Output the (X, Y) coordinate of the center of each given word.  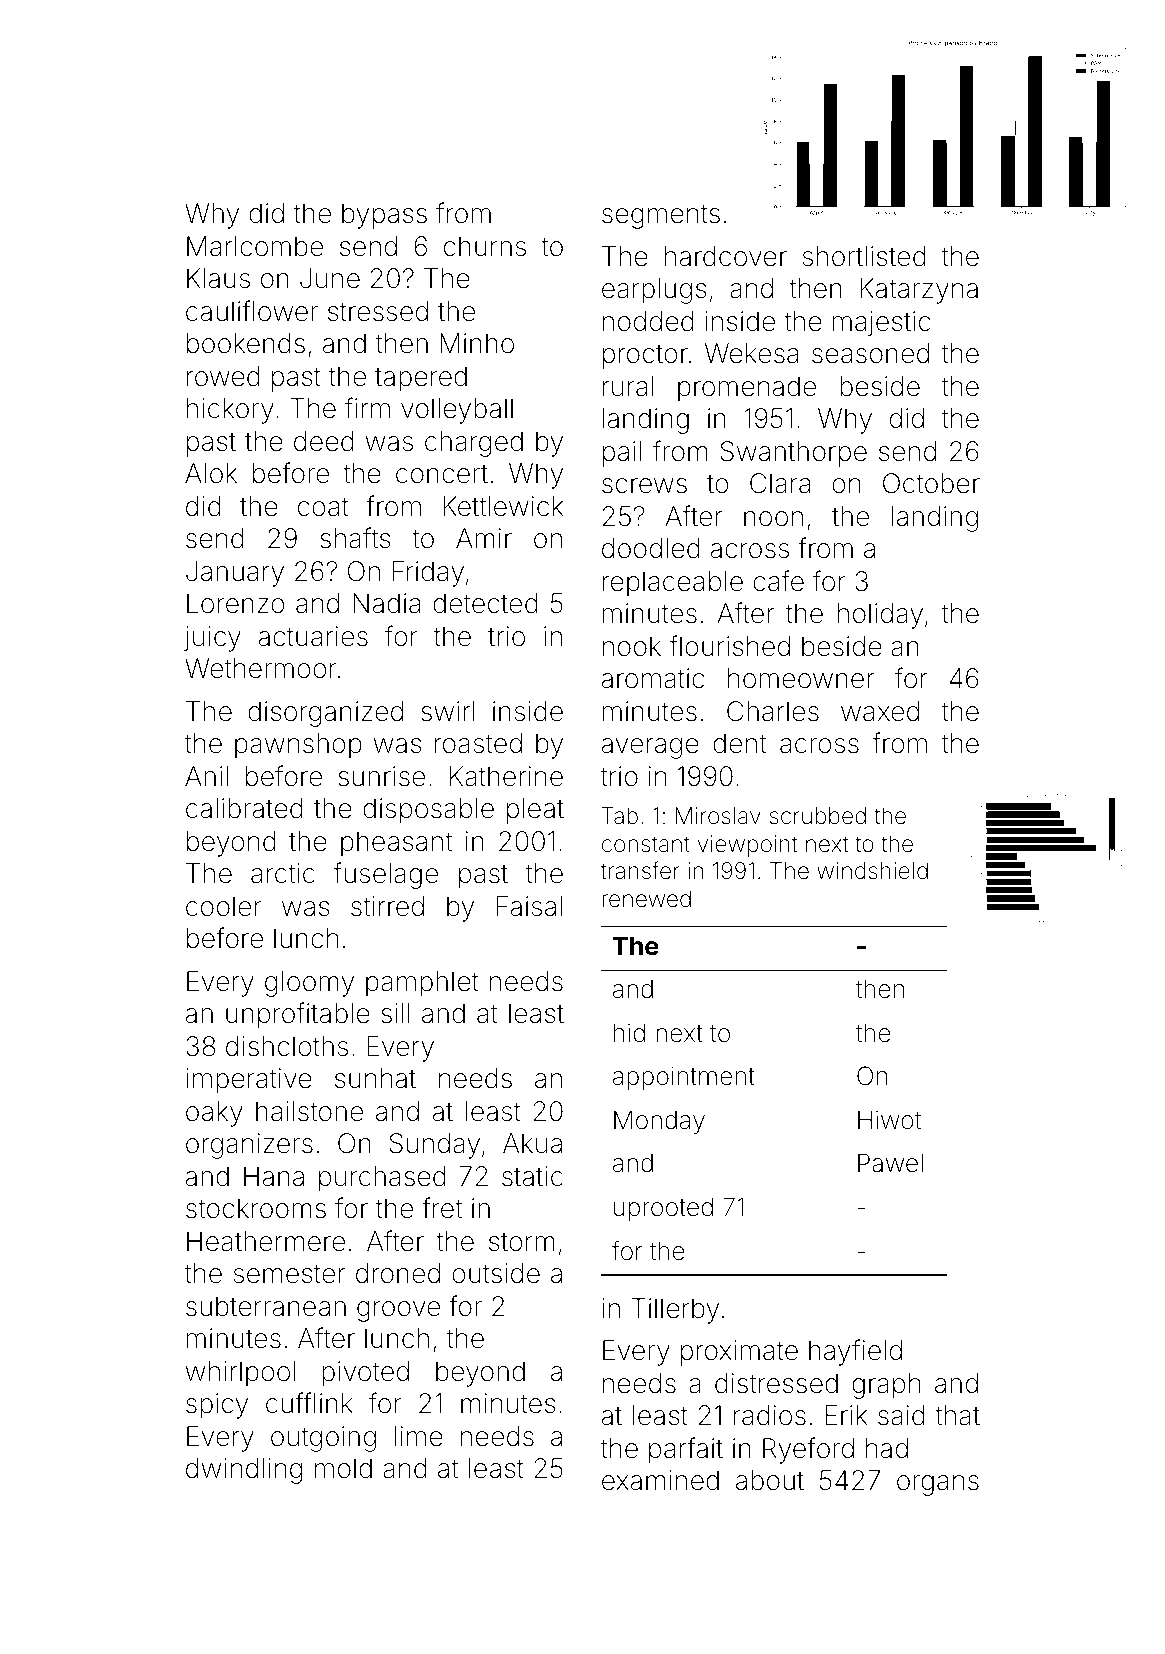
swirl (448, 711)
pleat (535, 811)
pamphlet (422, 984)
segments (661, 216)
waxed (880, 711)
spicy (217, 1406)
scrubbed (818, 816)
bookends (246, 343)
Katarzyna (919, 291)
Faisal (529, 906)
